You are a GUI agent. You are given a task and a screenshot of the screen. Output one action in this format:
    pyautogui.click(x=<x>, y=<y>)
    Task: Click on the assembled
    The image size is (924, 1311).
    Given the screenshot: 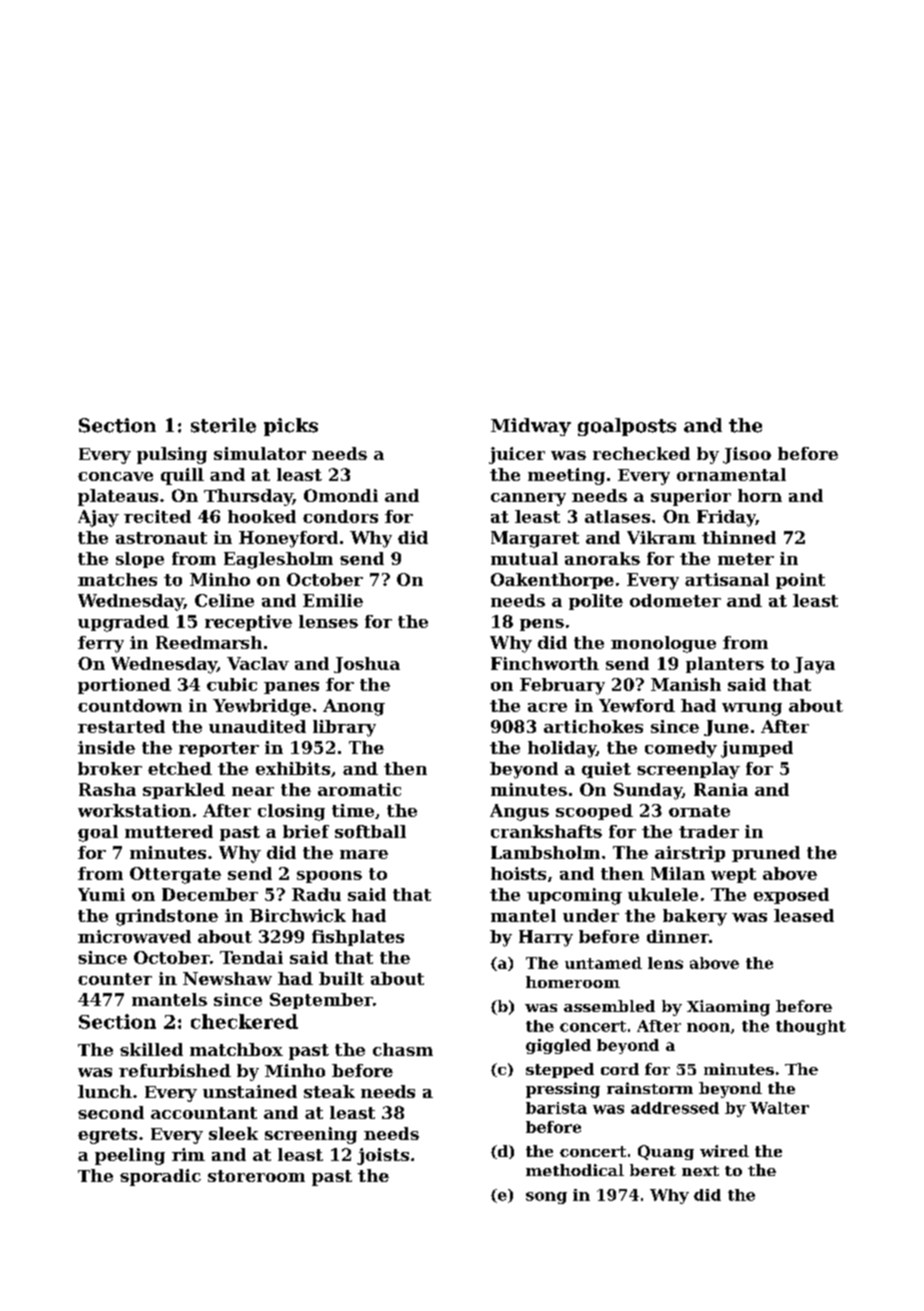 What is the action you would take?
    pyautogui.click(x=609, y=1006)
